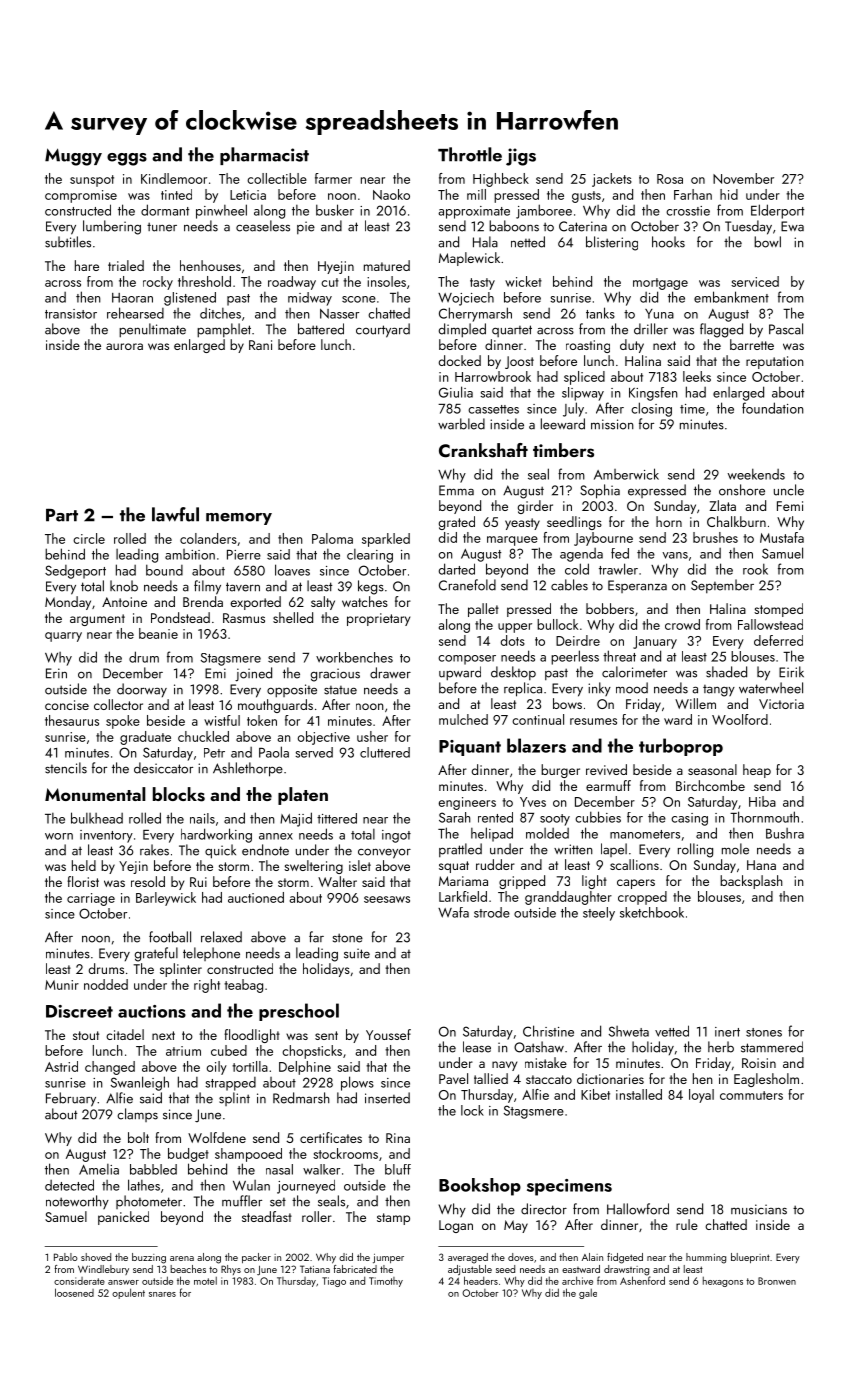 Image resolution: width=849 pixels, height=1400 pixels. I want to click on Hana, so click(761, 865).
